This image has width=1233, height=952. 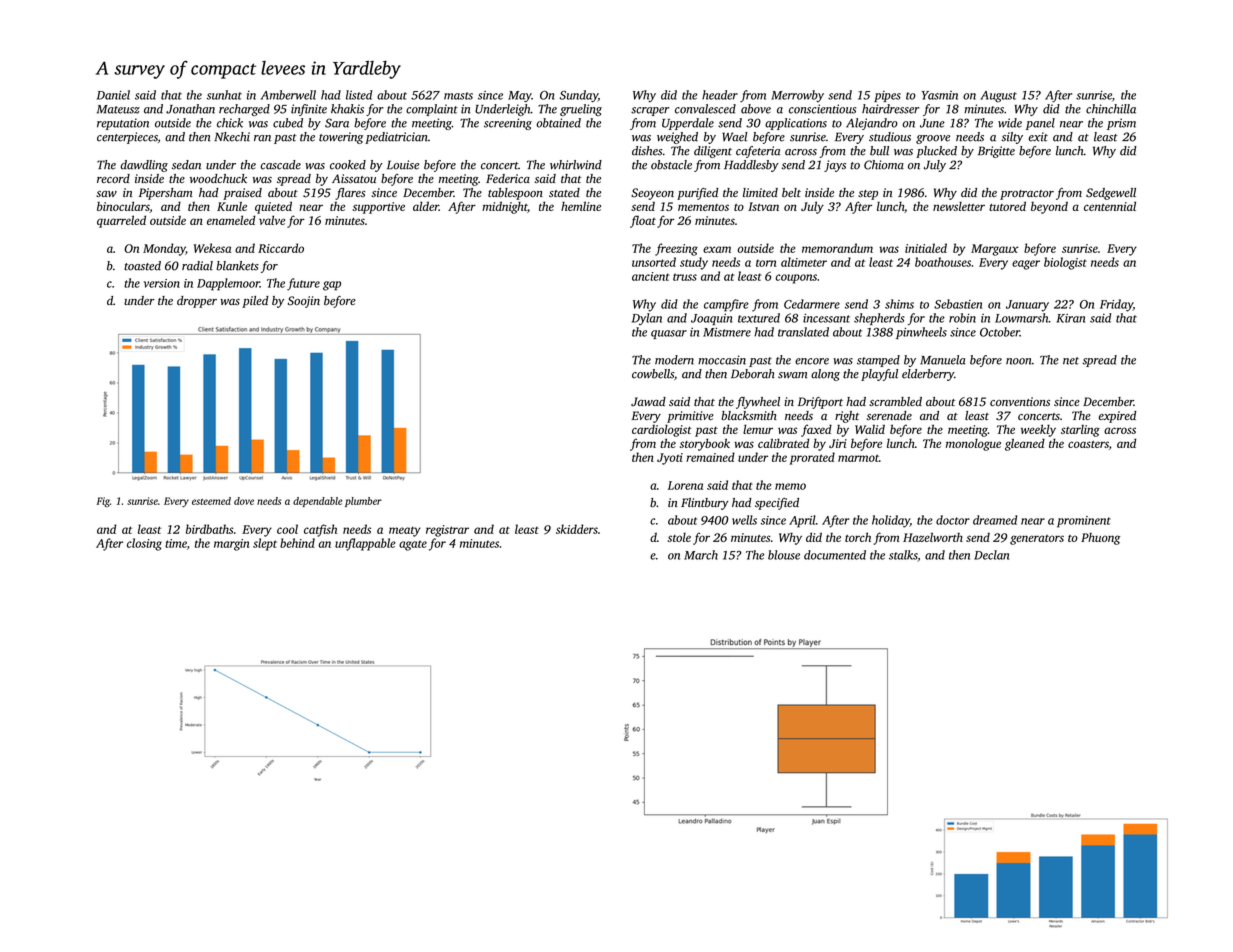 I want to click on Alejandro, so click(x=872, y=124).
